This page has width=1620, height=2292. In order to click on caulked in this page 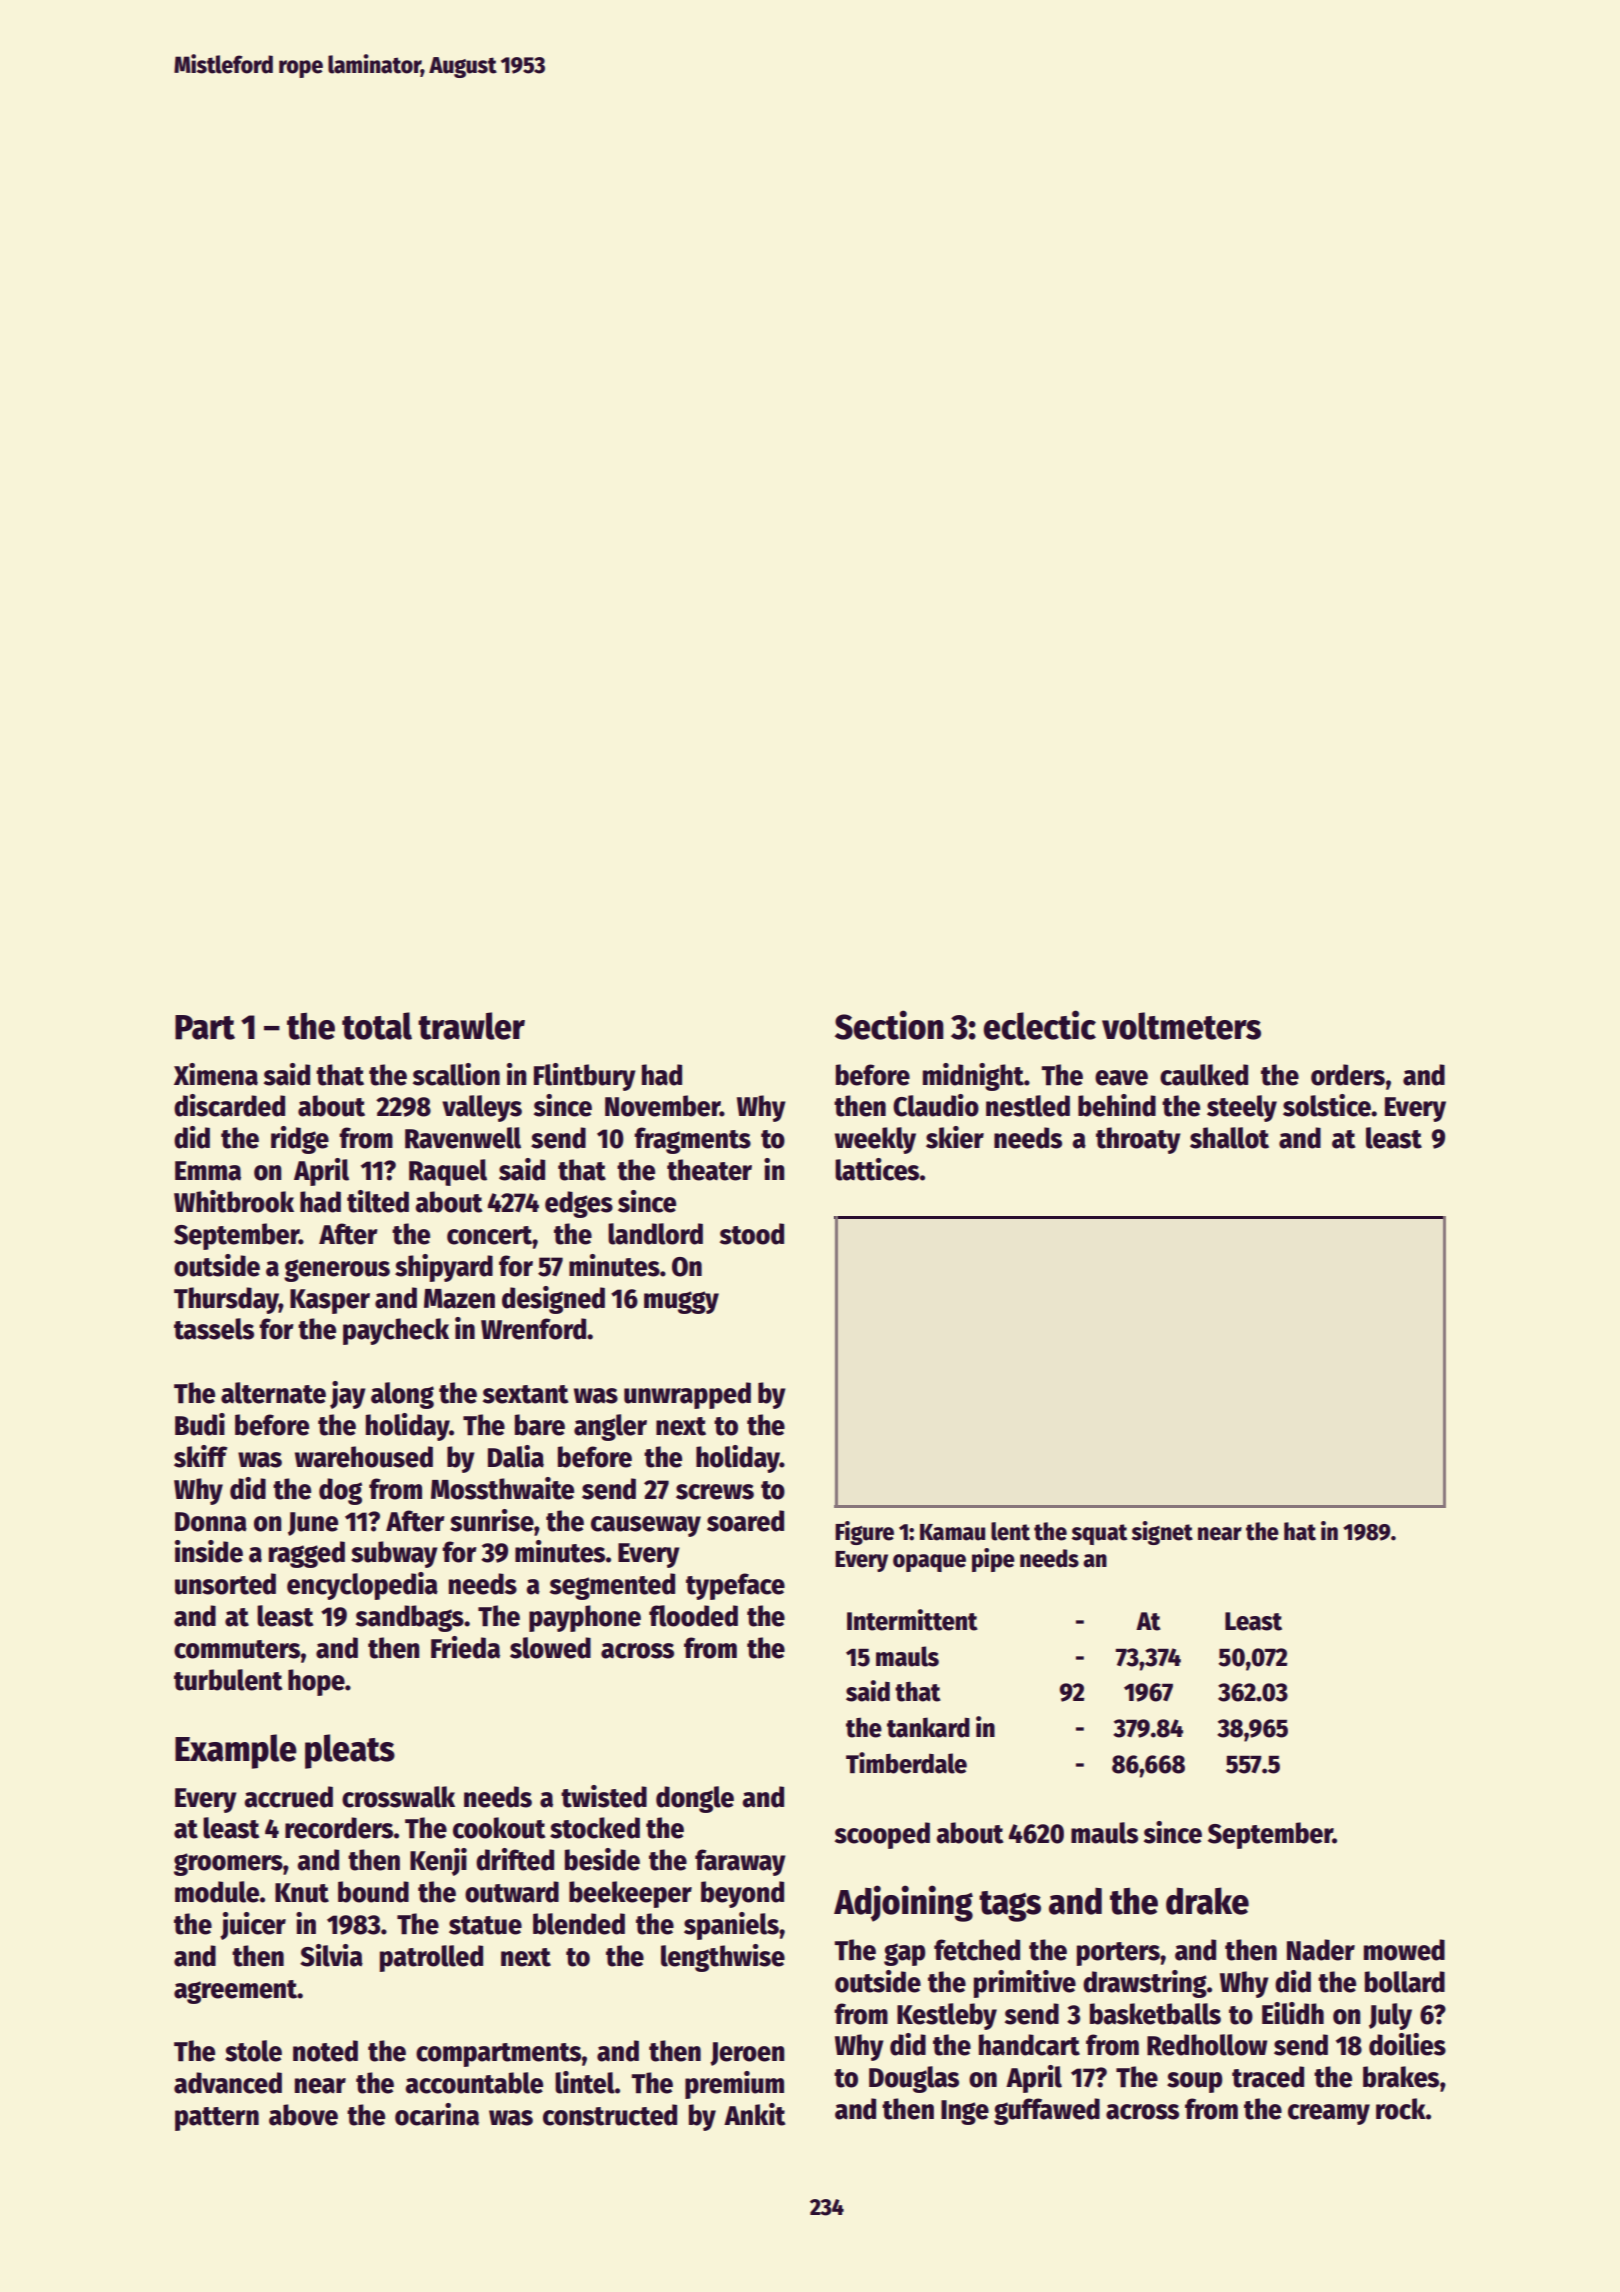, I will do `click(1204, 1075)`.
